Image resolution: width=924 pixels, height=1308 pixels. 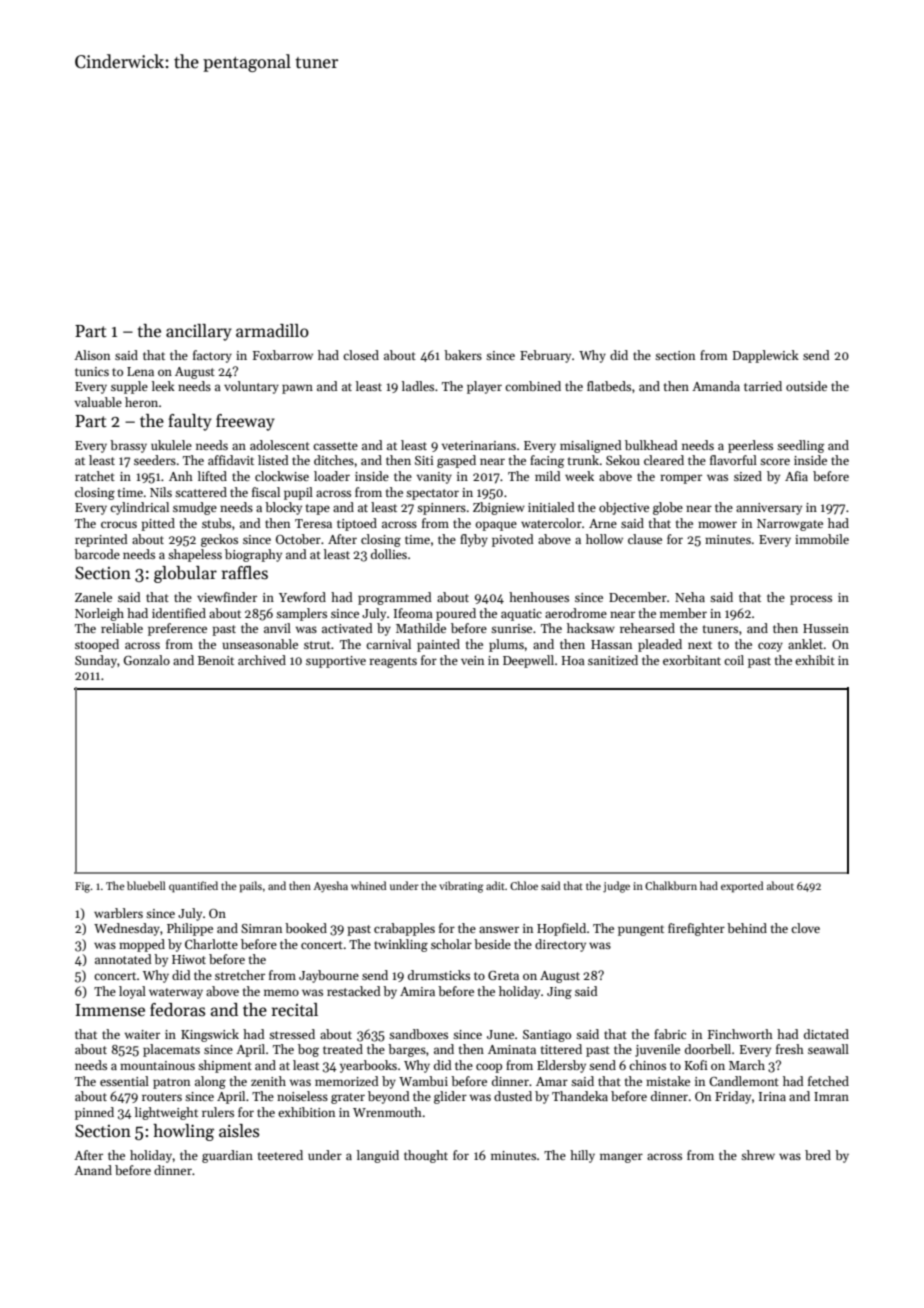 What do you see at coordinates (818, 1155) in the page?
I see `bred` at bounding box center [818, 1155].
